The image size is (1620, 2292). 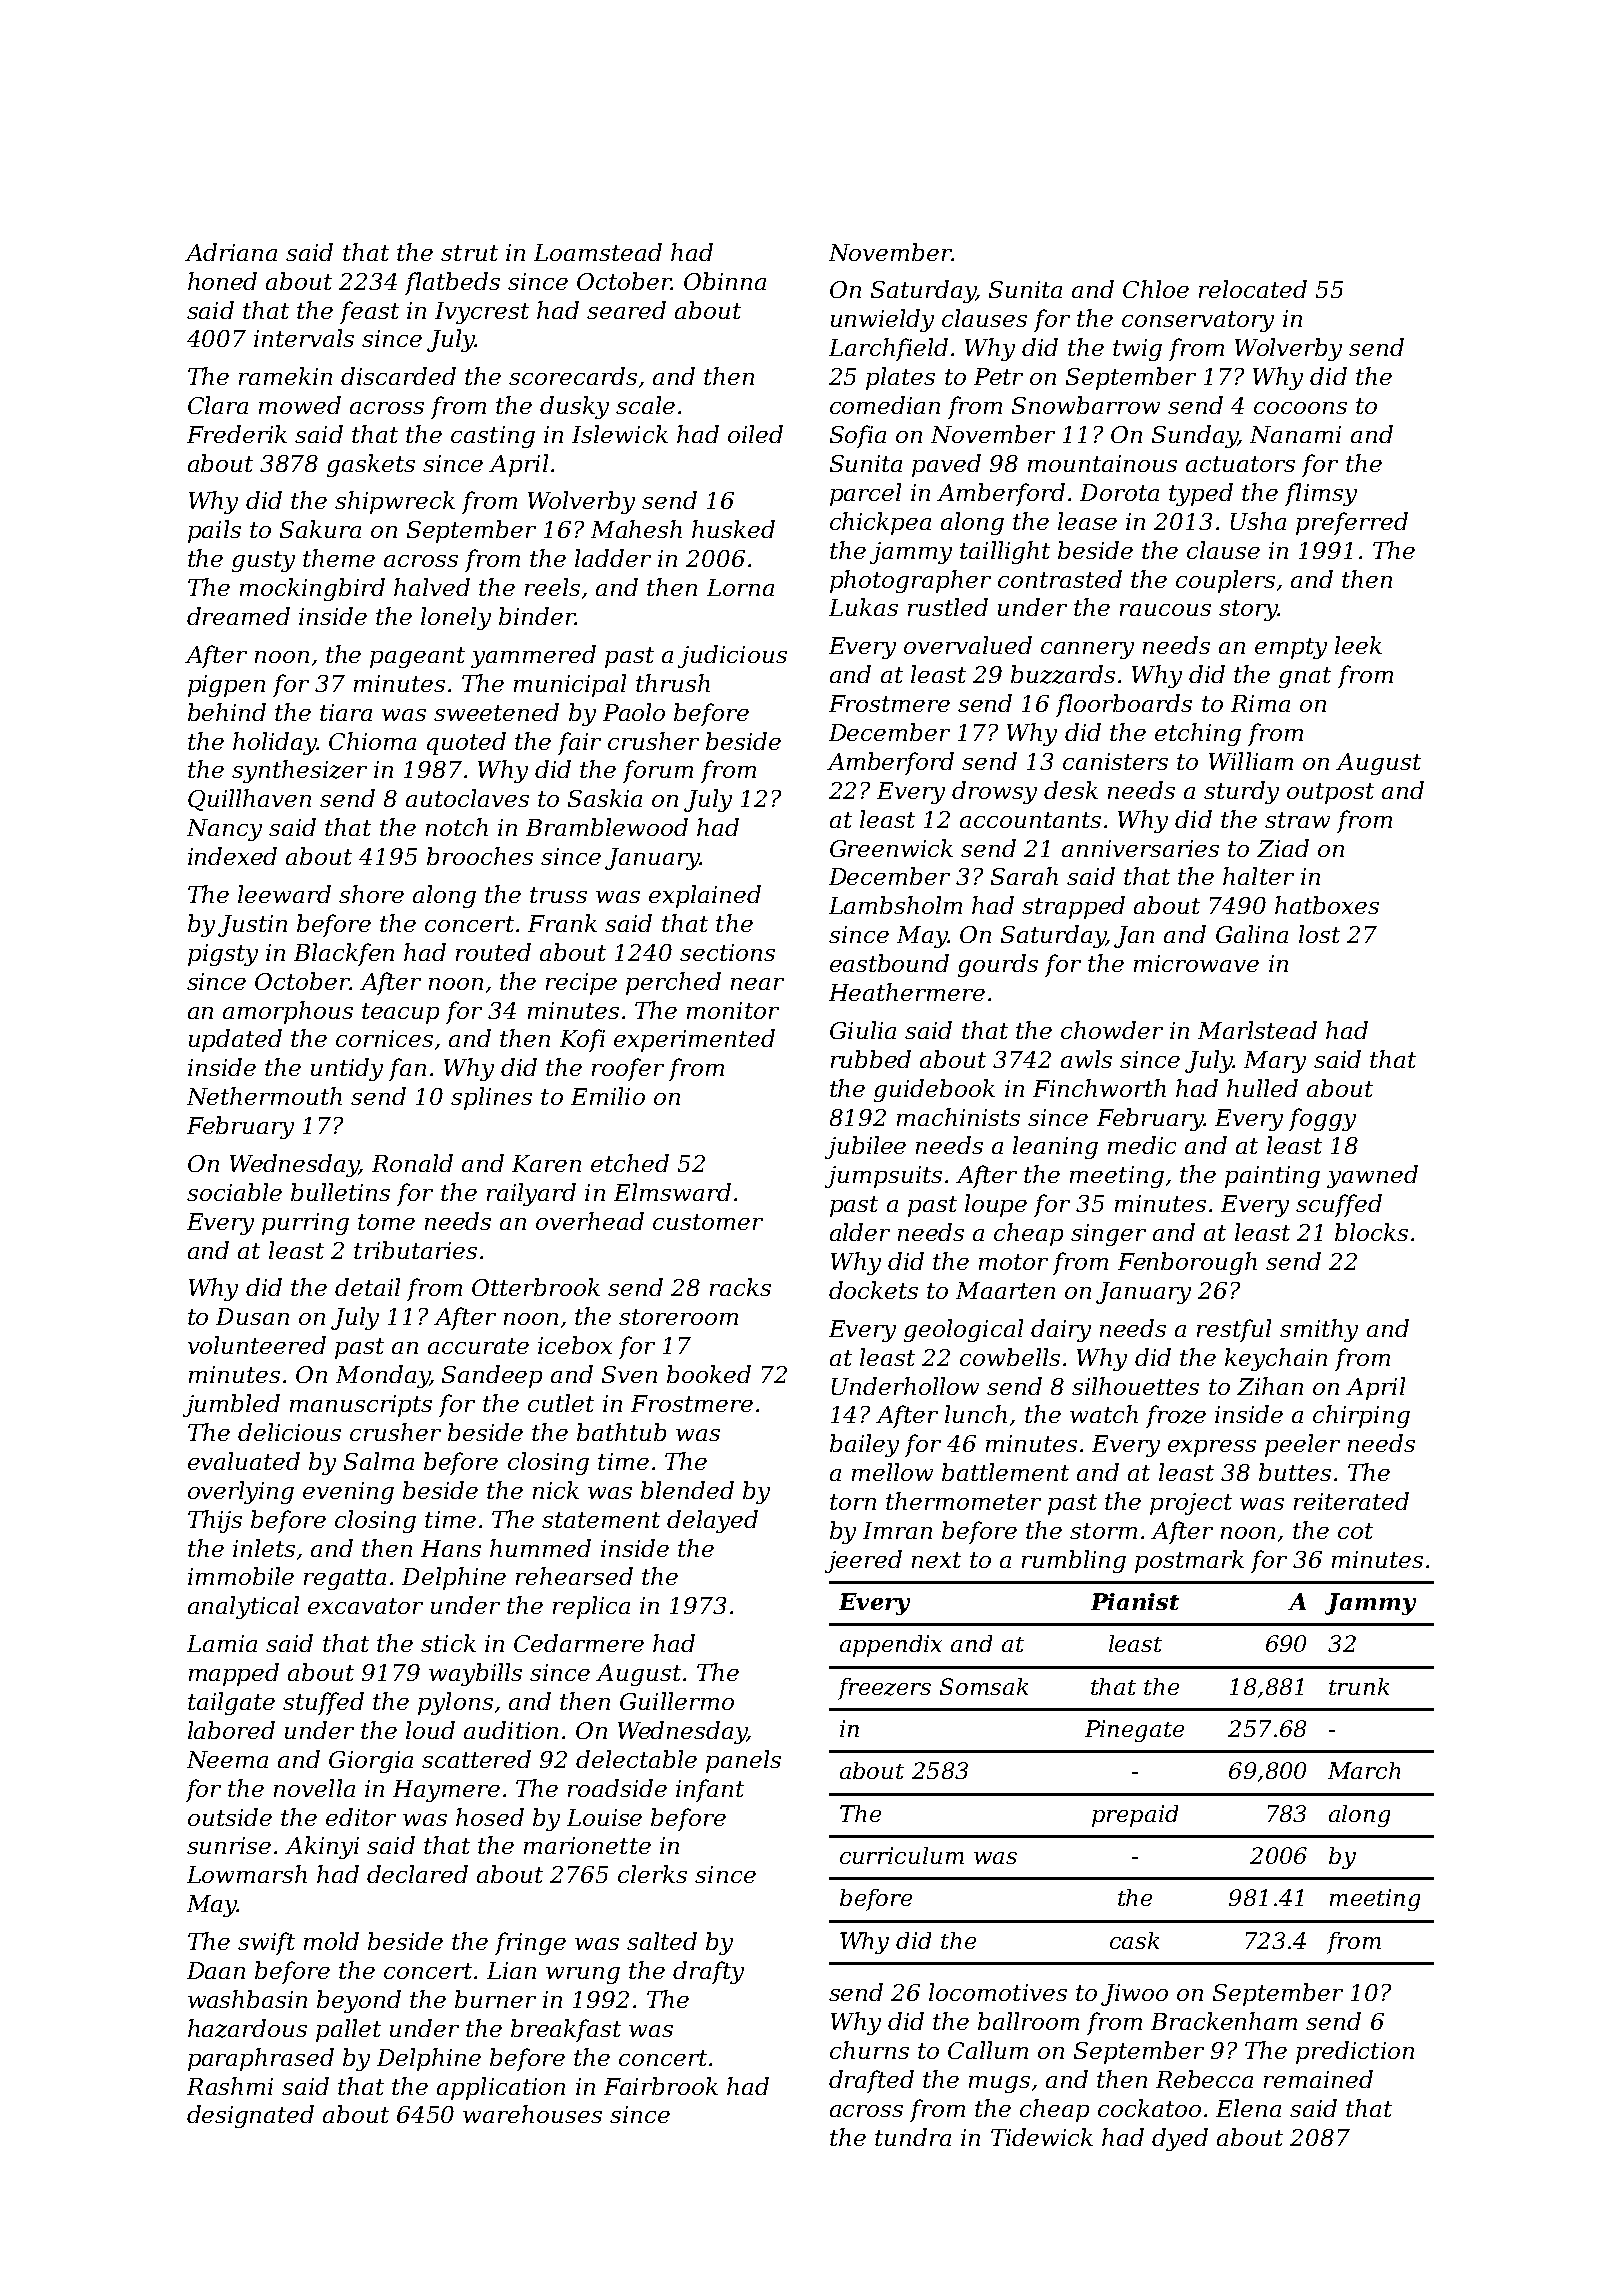 I want to click on Elmsward, so click(x=672, y=1192).
